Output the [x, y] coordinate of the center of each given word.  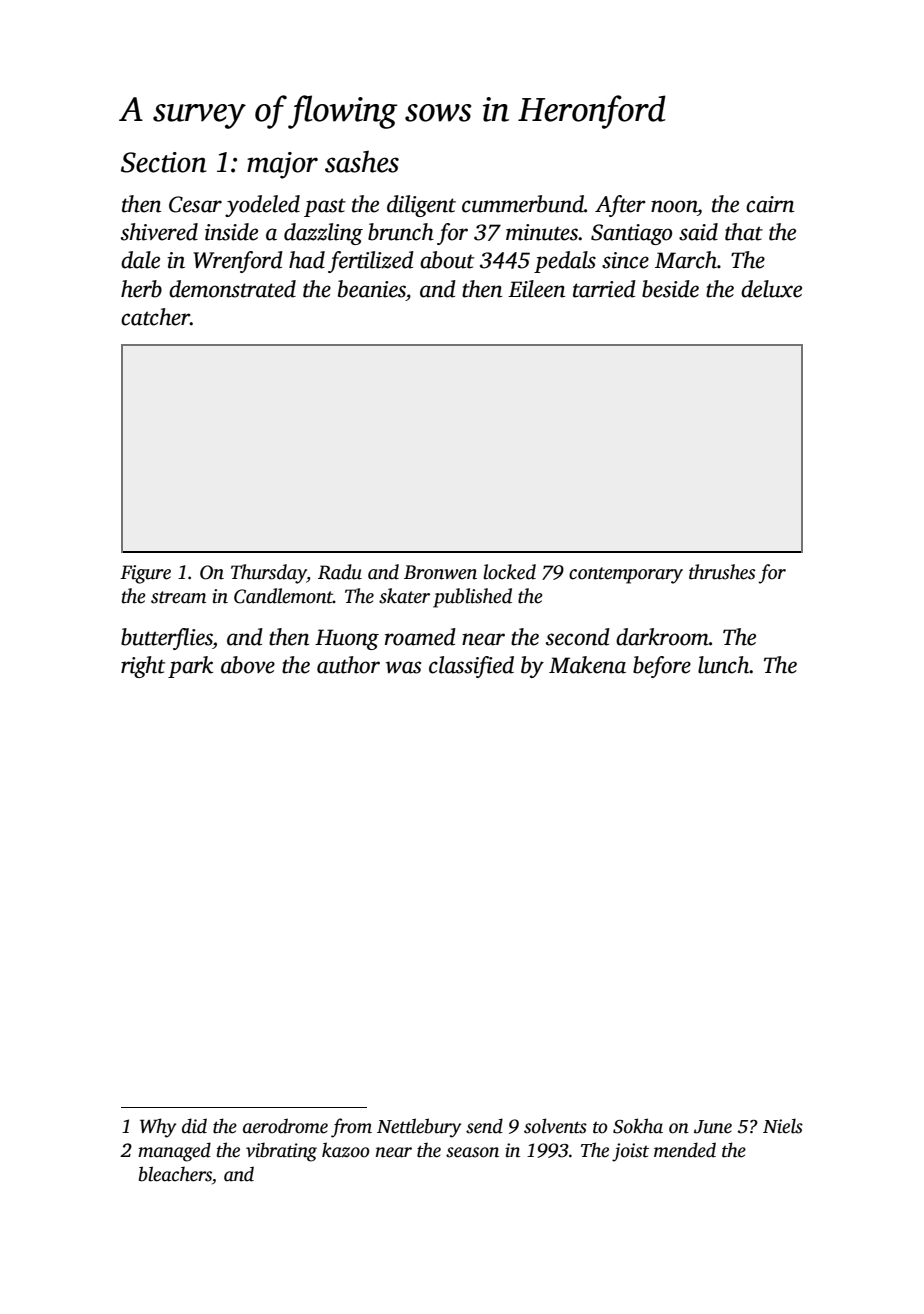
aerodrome [285, 1126]
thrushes [722, 572]
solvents [555, 1126]
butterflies [167, 639]
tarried [604, 289]
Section [163, 162]
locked [509, 572]
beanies [372, 289]
